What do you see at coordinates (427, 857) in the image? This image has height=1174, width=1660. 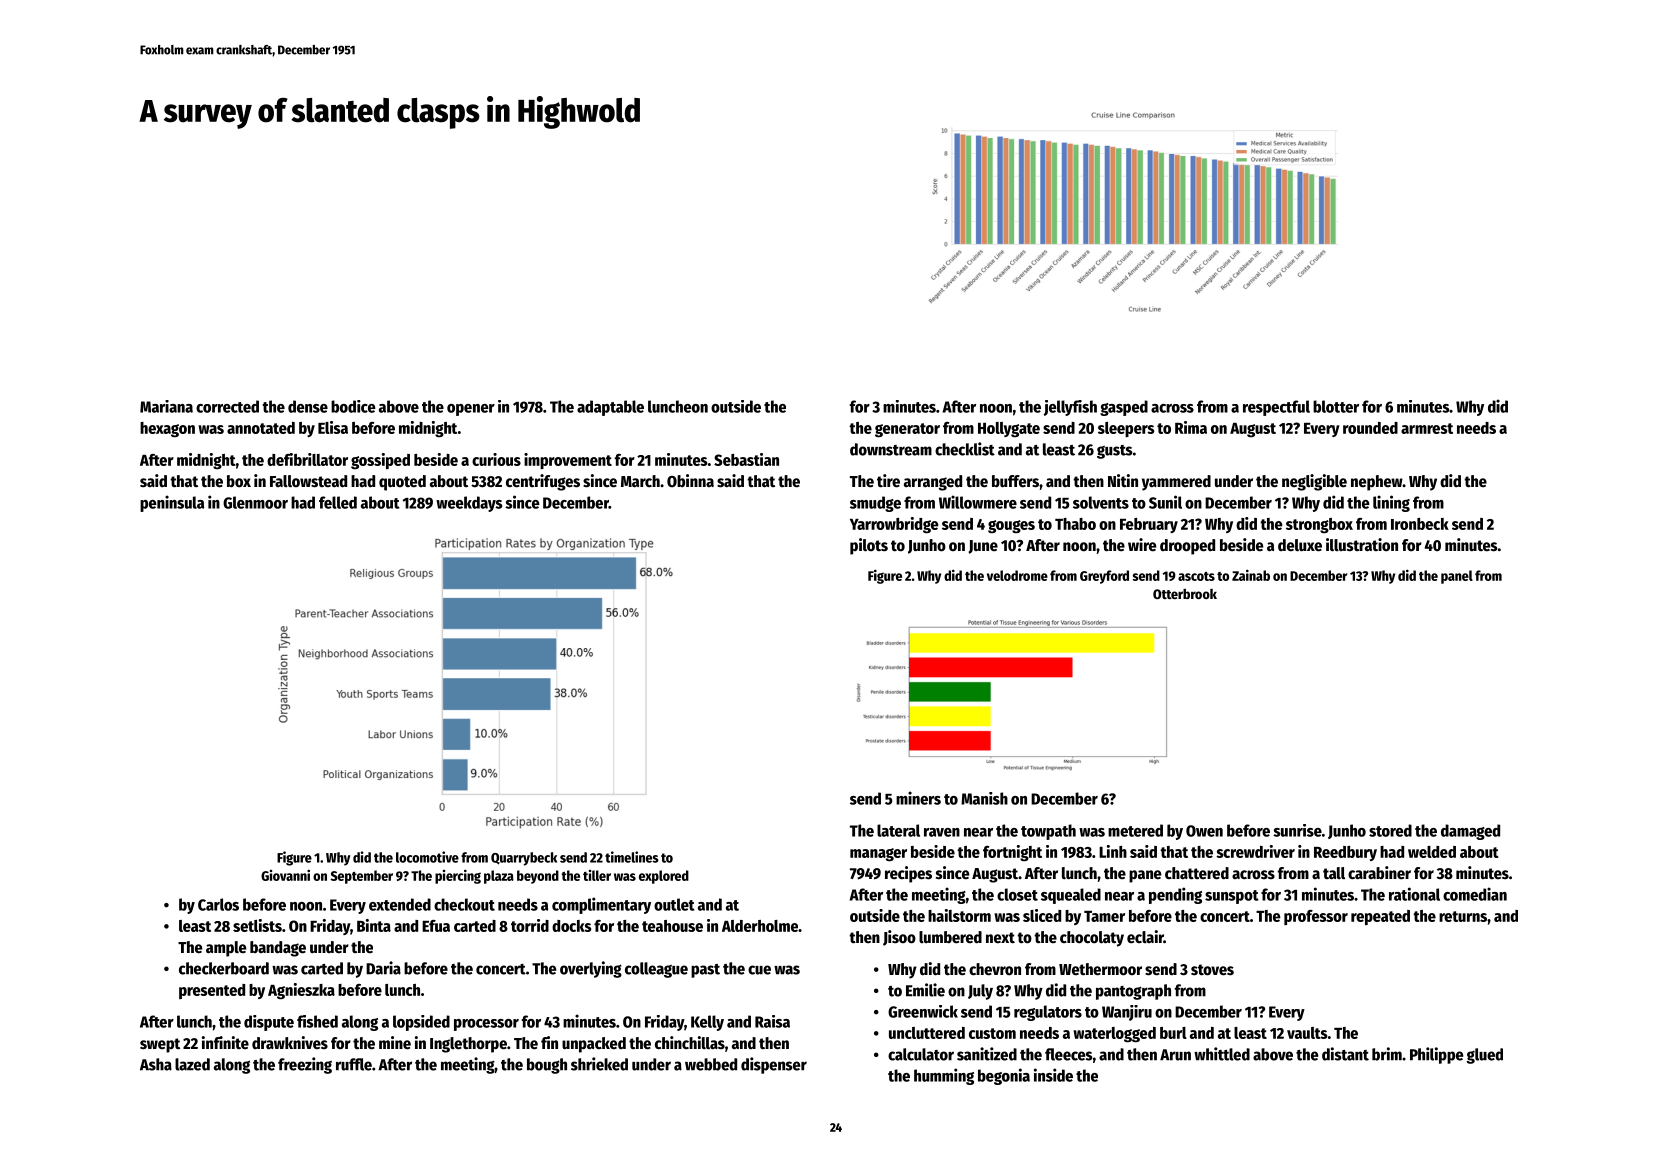 I see `locomotive` at bounding box center [427, 857].
